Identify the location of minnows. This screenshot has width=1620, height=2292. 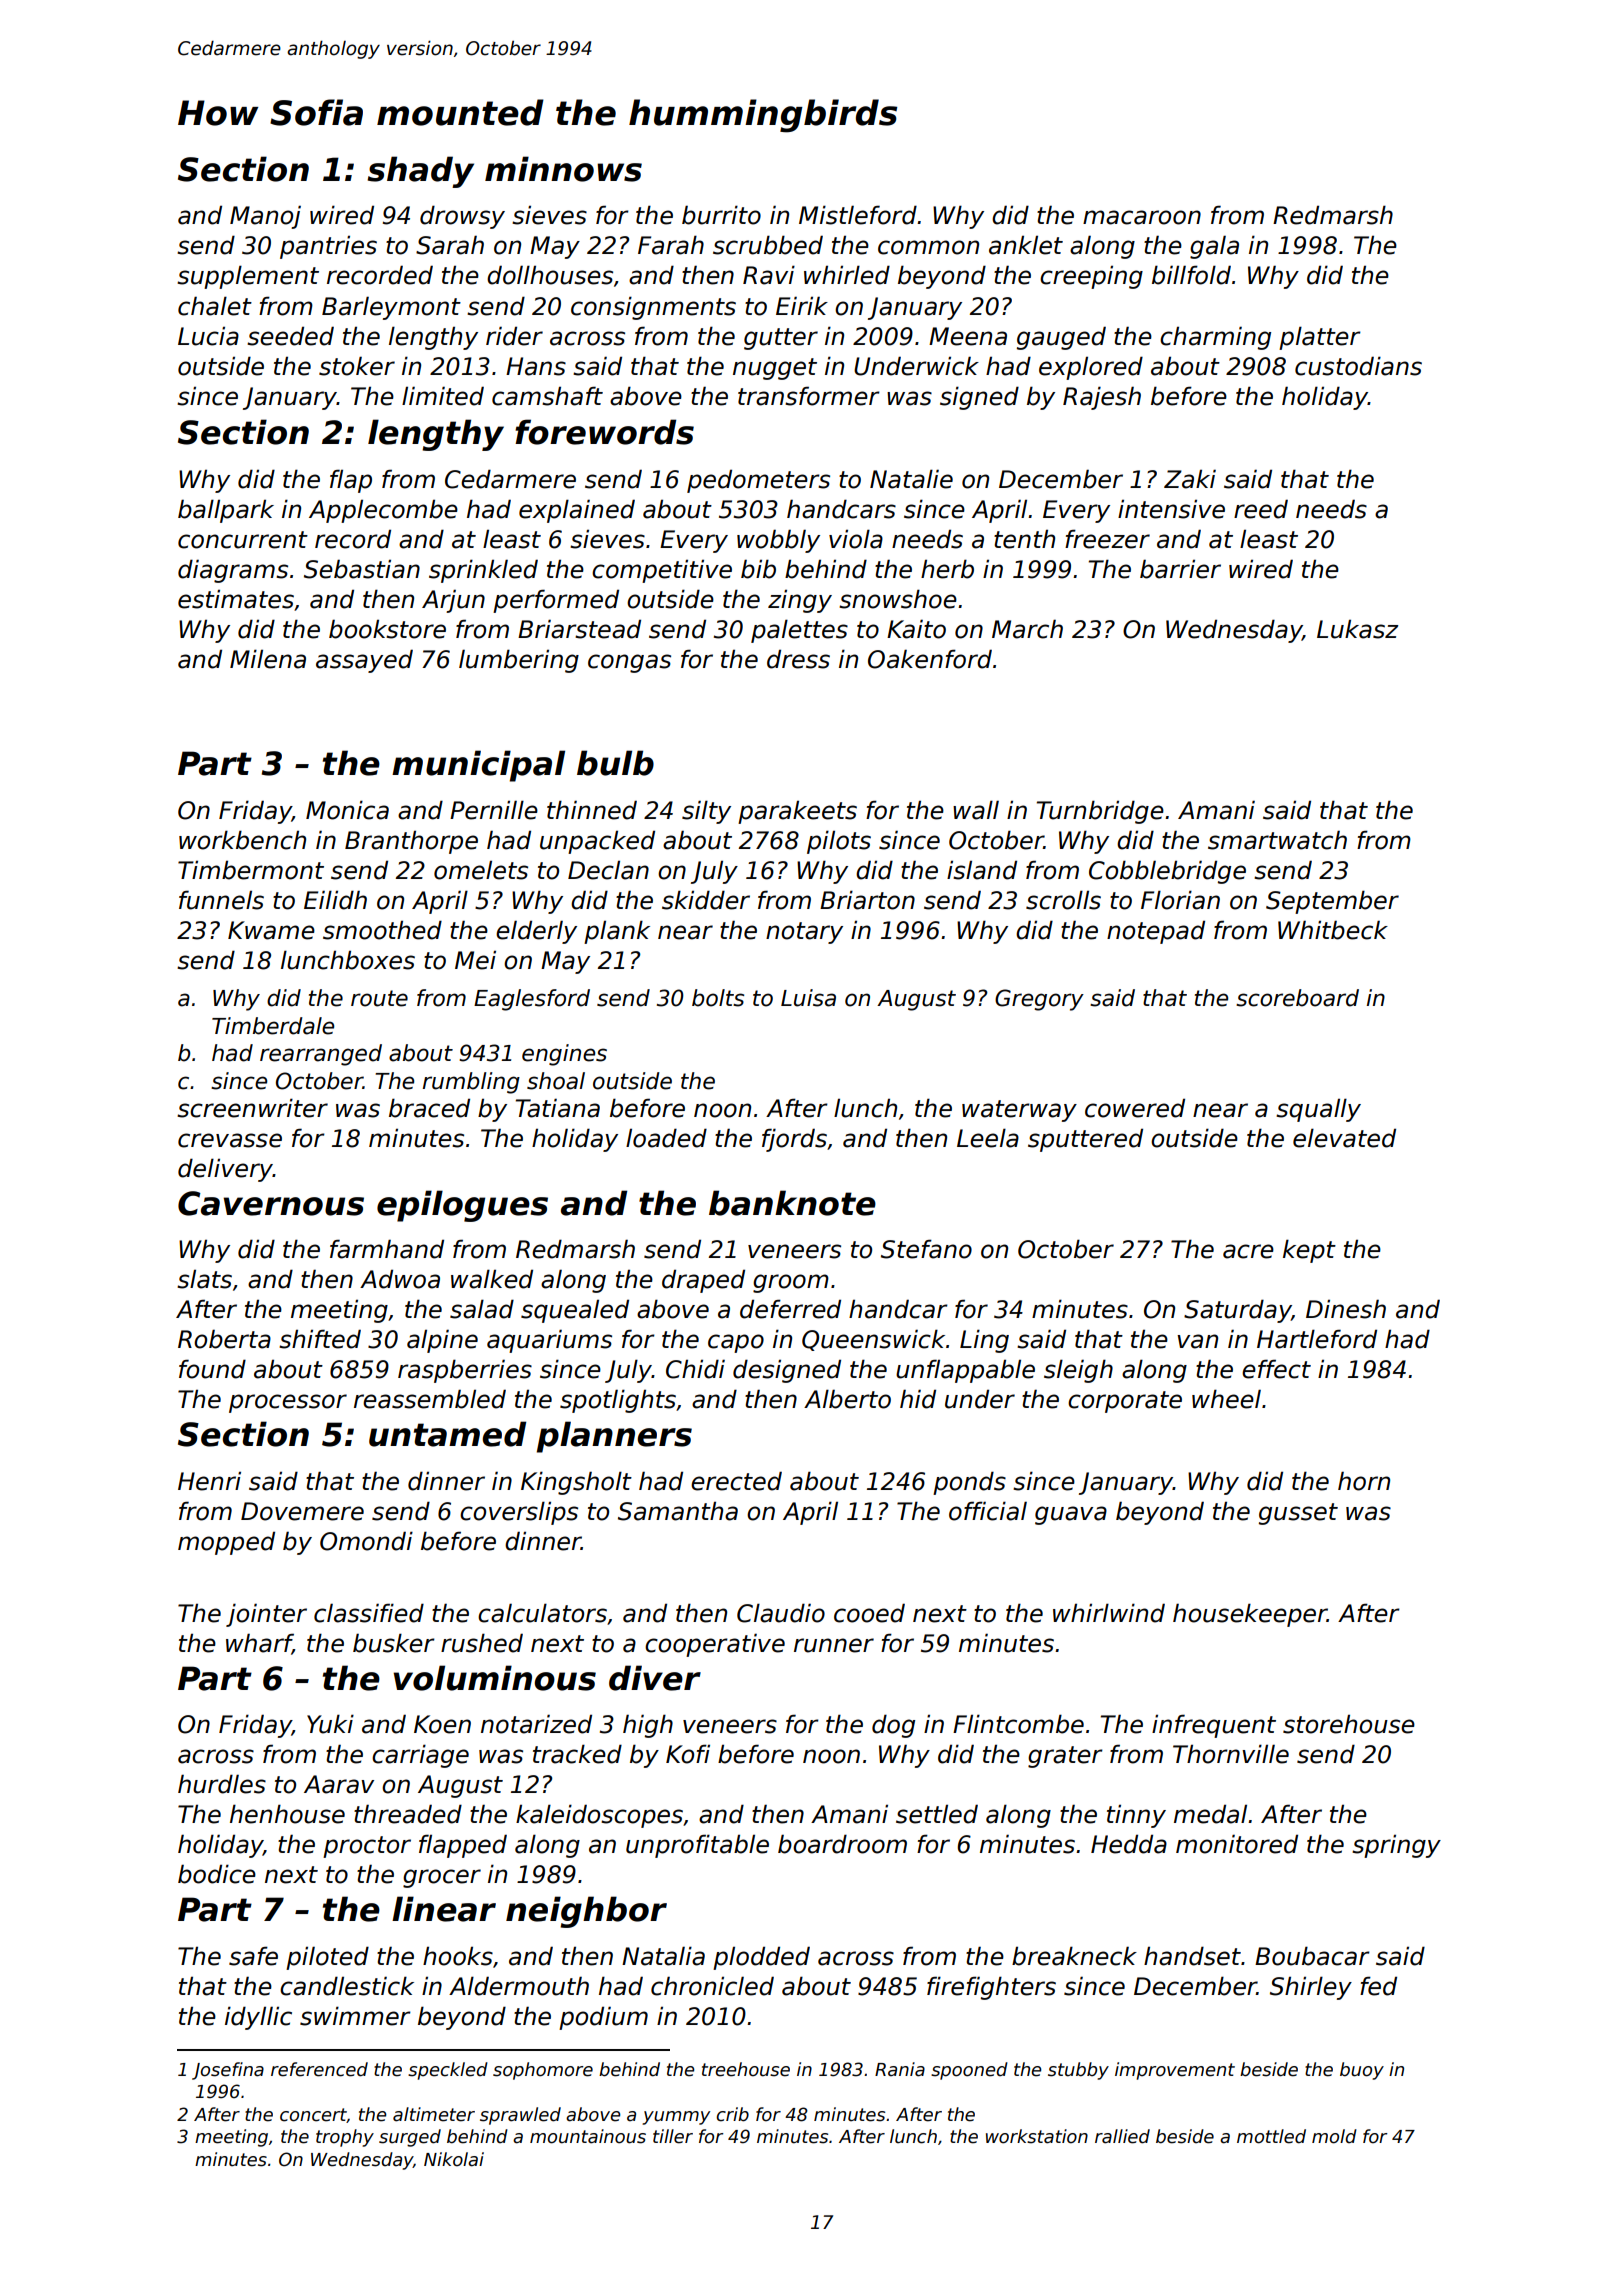
(563, 169).
